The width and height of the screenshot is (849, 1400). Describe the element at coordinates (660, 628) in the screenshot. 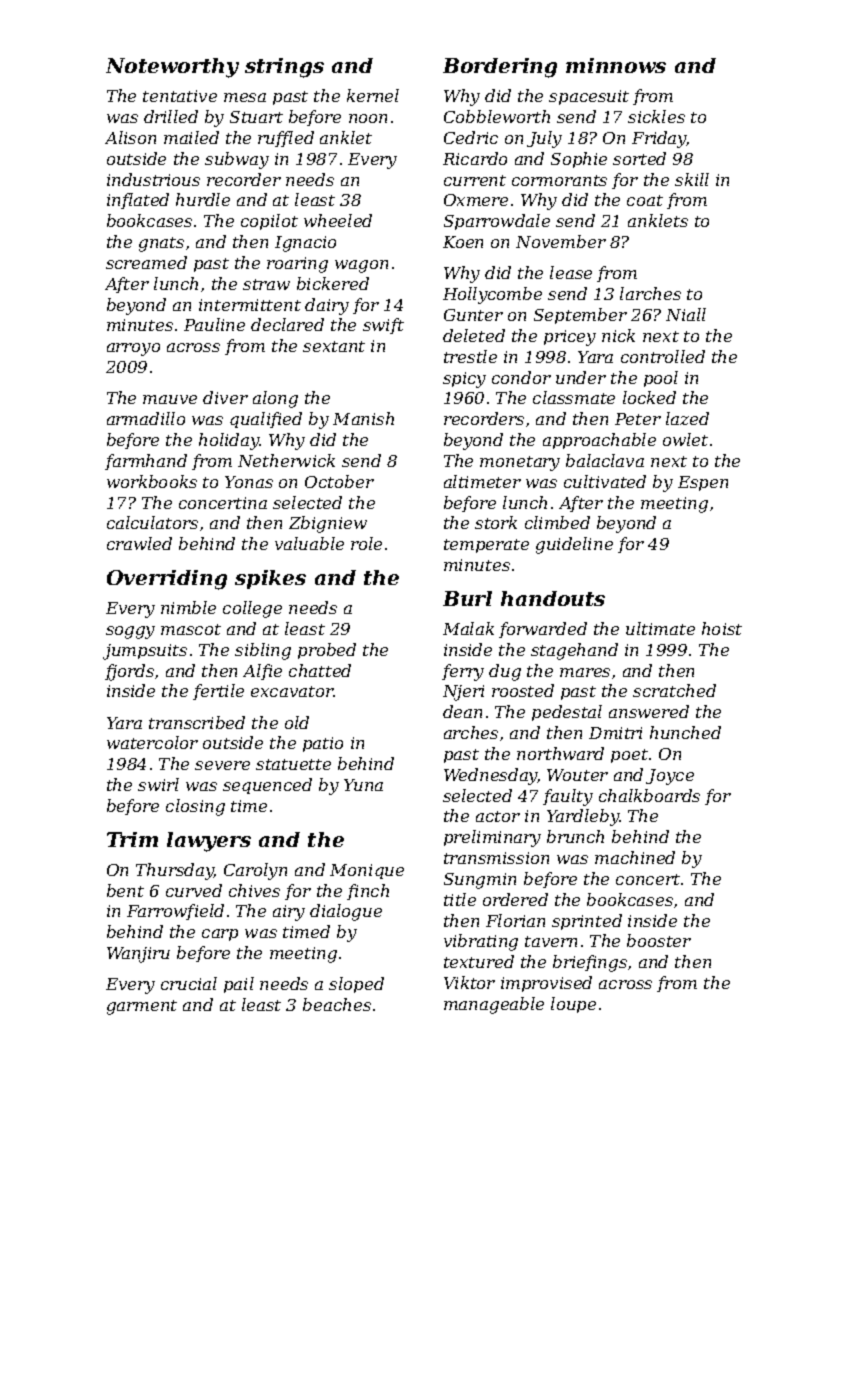

I see `ultimate` at that location.
